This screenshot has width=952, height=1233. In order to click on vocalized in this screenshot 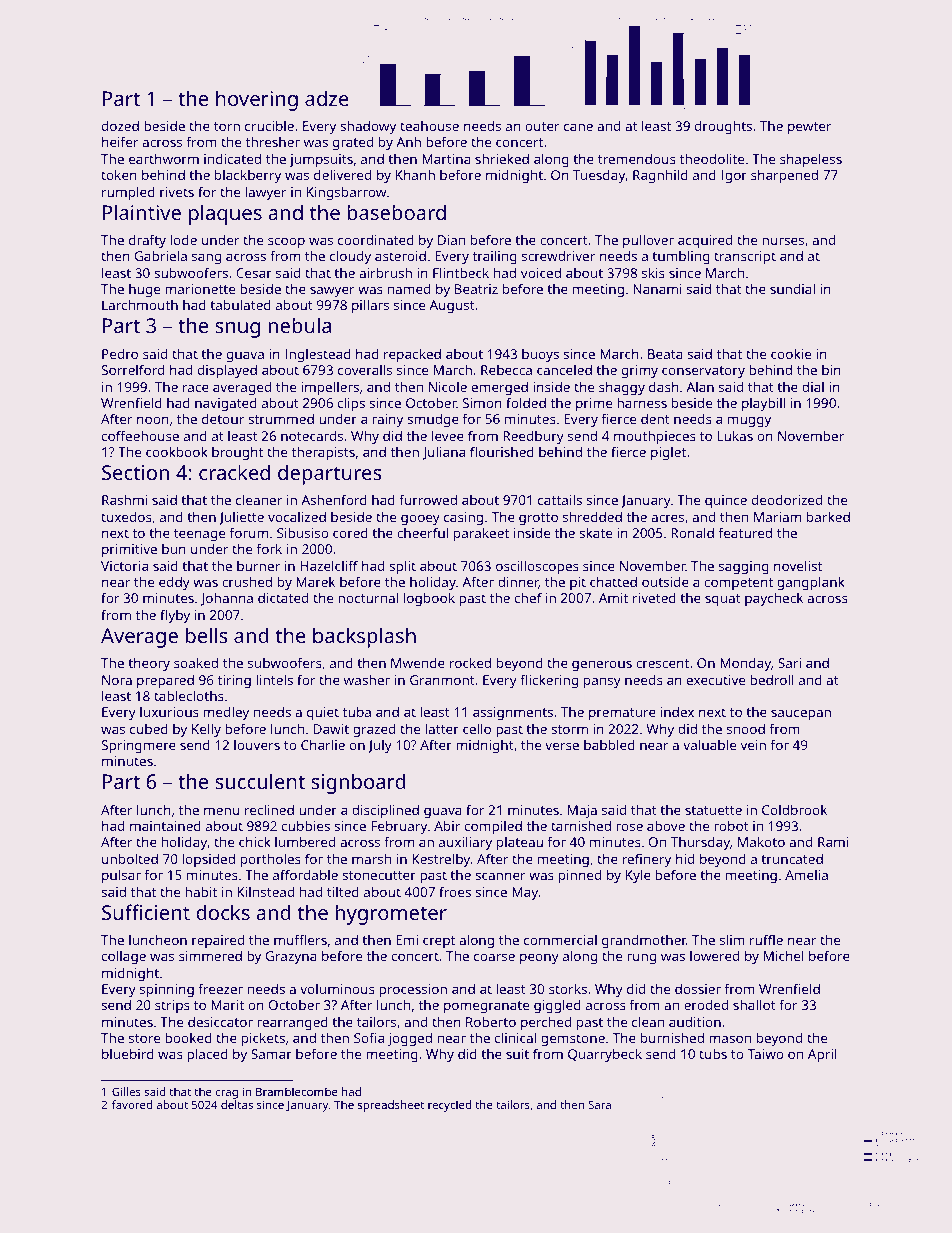, I will do `click(297, 516)`.
